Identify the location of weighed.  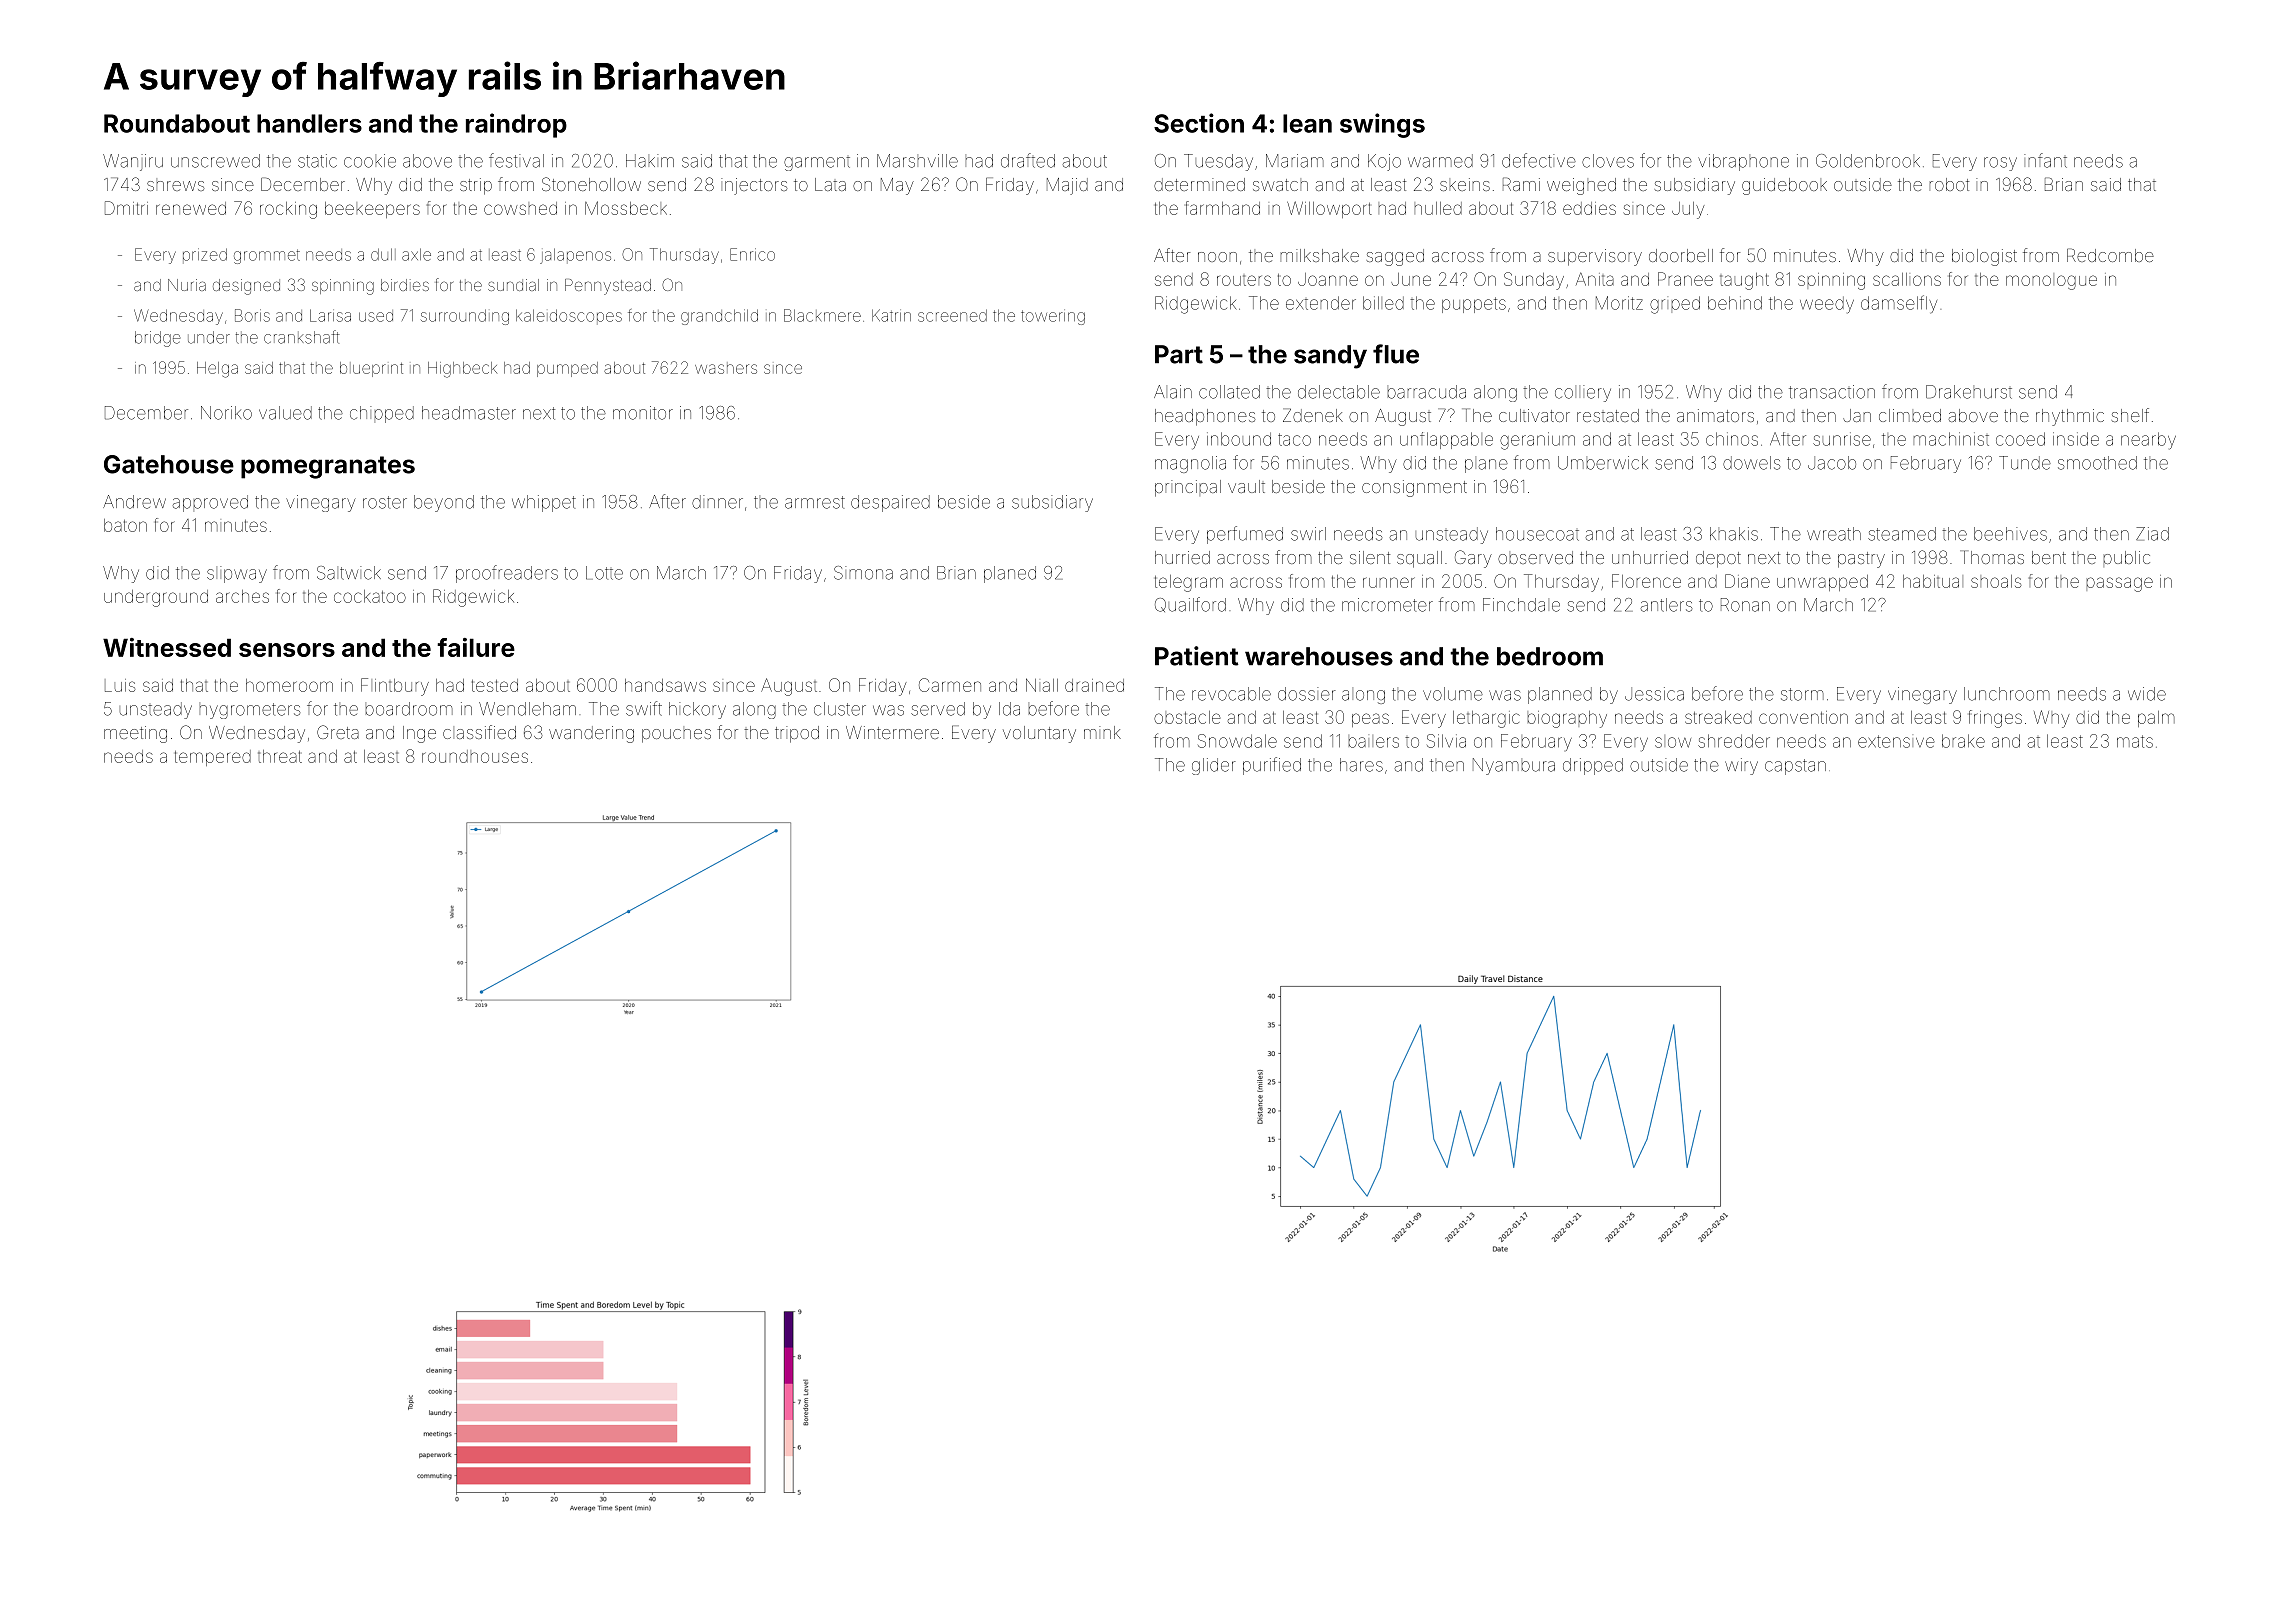
(1581, 186).
